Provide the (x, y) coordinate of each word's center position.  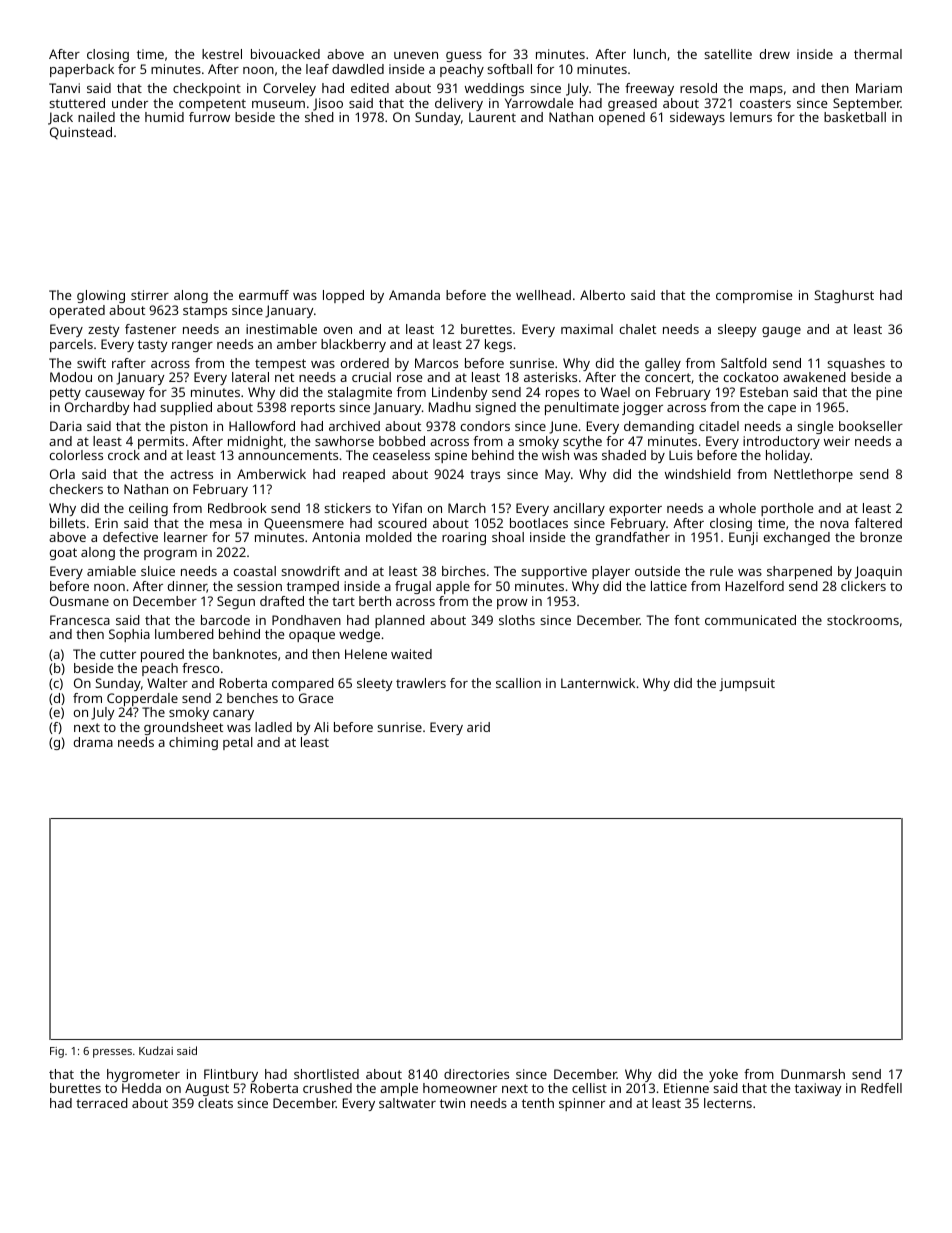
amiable (111, 571)
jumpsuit (747, 684)
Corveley (289, 89)
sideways (697, 118)
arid (478, 727)
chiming (193, 743)
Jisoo (328, 104)
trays (485, 476)
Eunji (743, 538)
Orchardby (97, 408)
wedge (359, 635)
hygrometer (143, 1075)
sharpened (799, 572)
